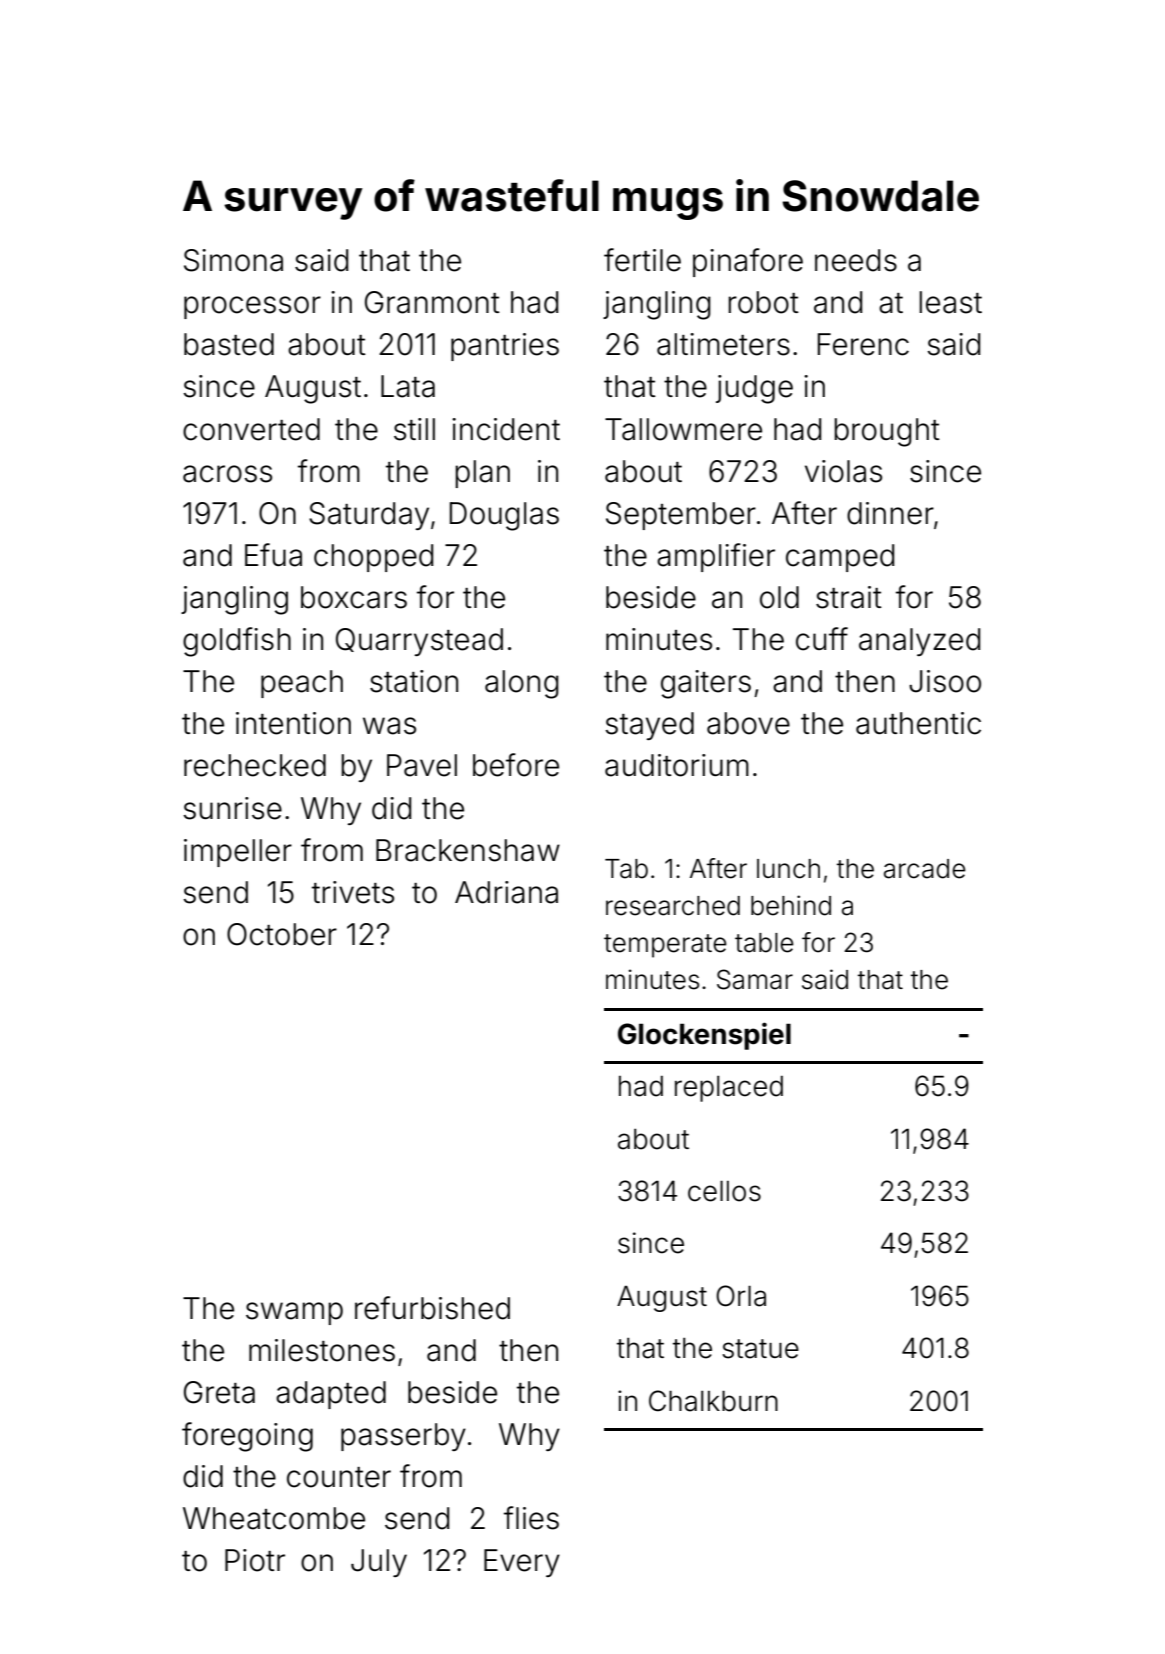 This screenshot has height=1654, width=1165. Describe the element at coordinates (788, 869) in the screenshot. I see `lunch` at that location.
